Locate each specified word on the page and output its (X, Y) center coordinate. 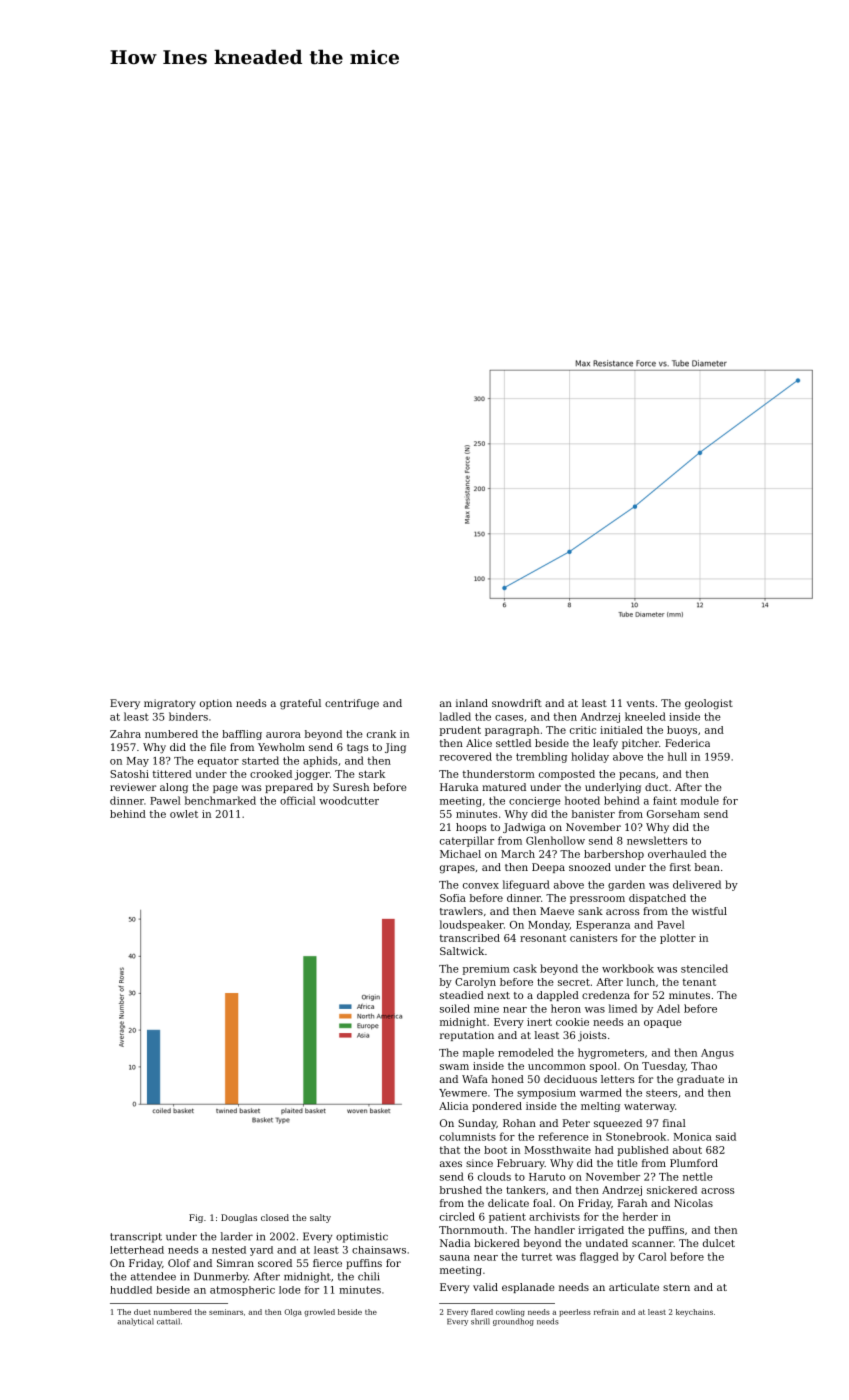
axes (451, 1164)
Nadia (455, 1243)
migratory (170, 704)
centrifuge (352, 704)
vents (641, 703)
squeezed (618, 1124)
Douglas (239, 1218)
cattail (168, 1321)
